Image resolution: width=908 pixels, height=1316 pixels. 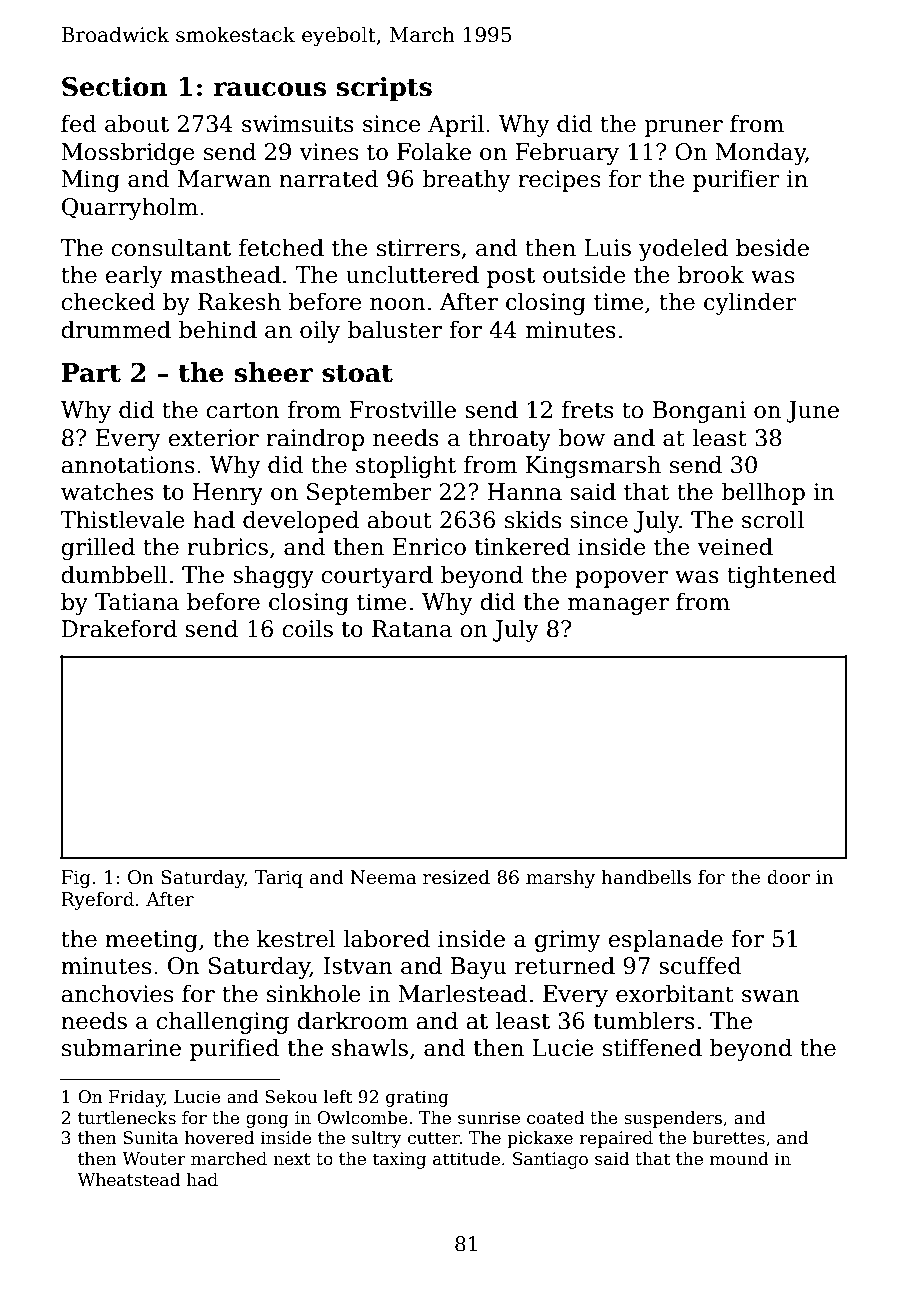 What do you see at coordinates (384, 89) in the document?
I see `scripts` at bounding box center [384, 89].
